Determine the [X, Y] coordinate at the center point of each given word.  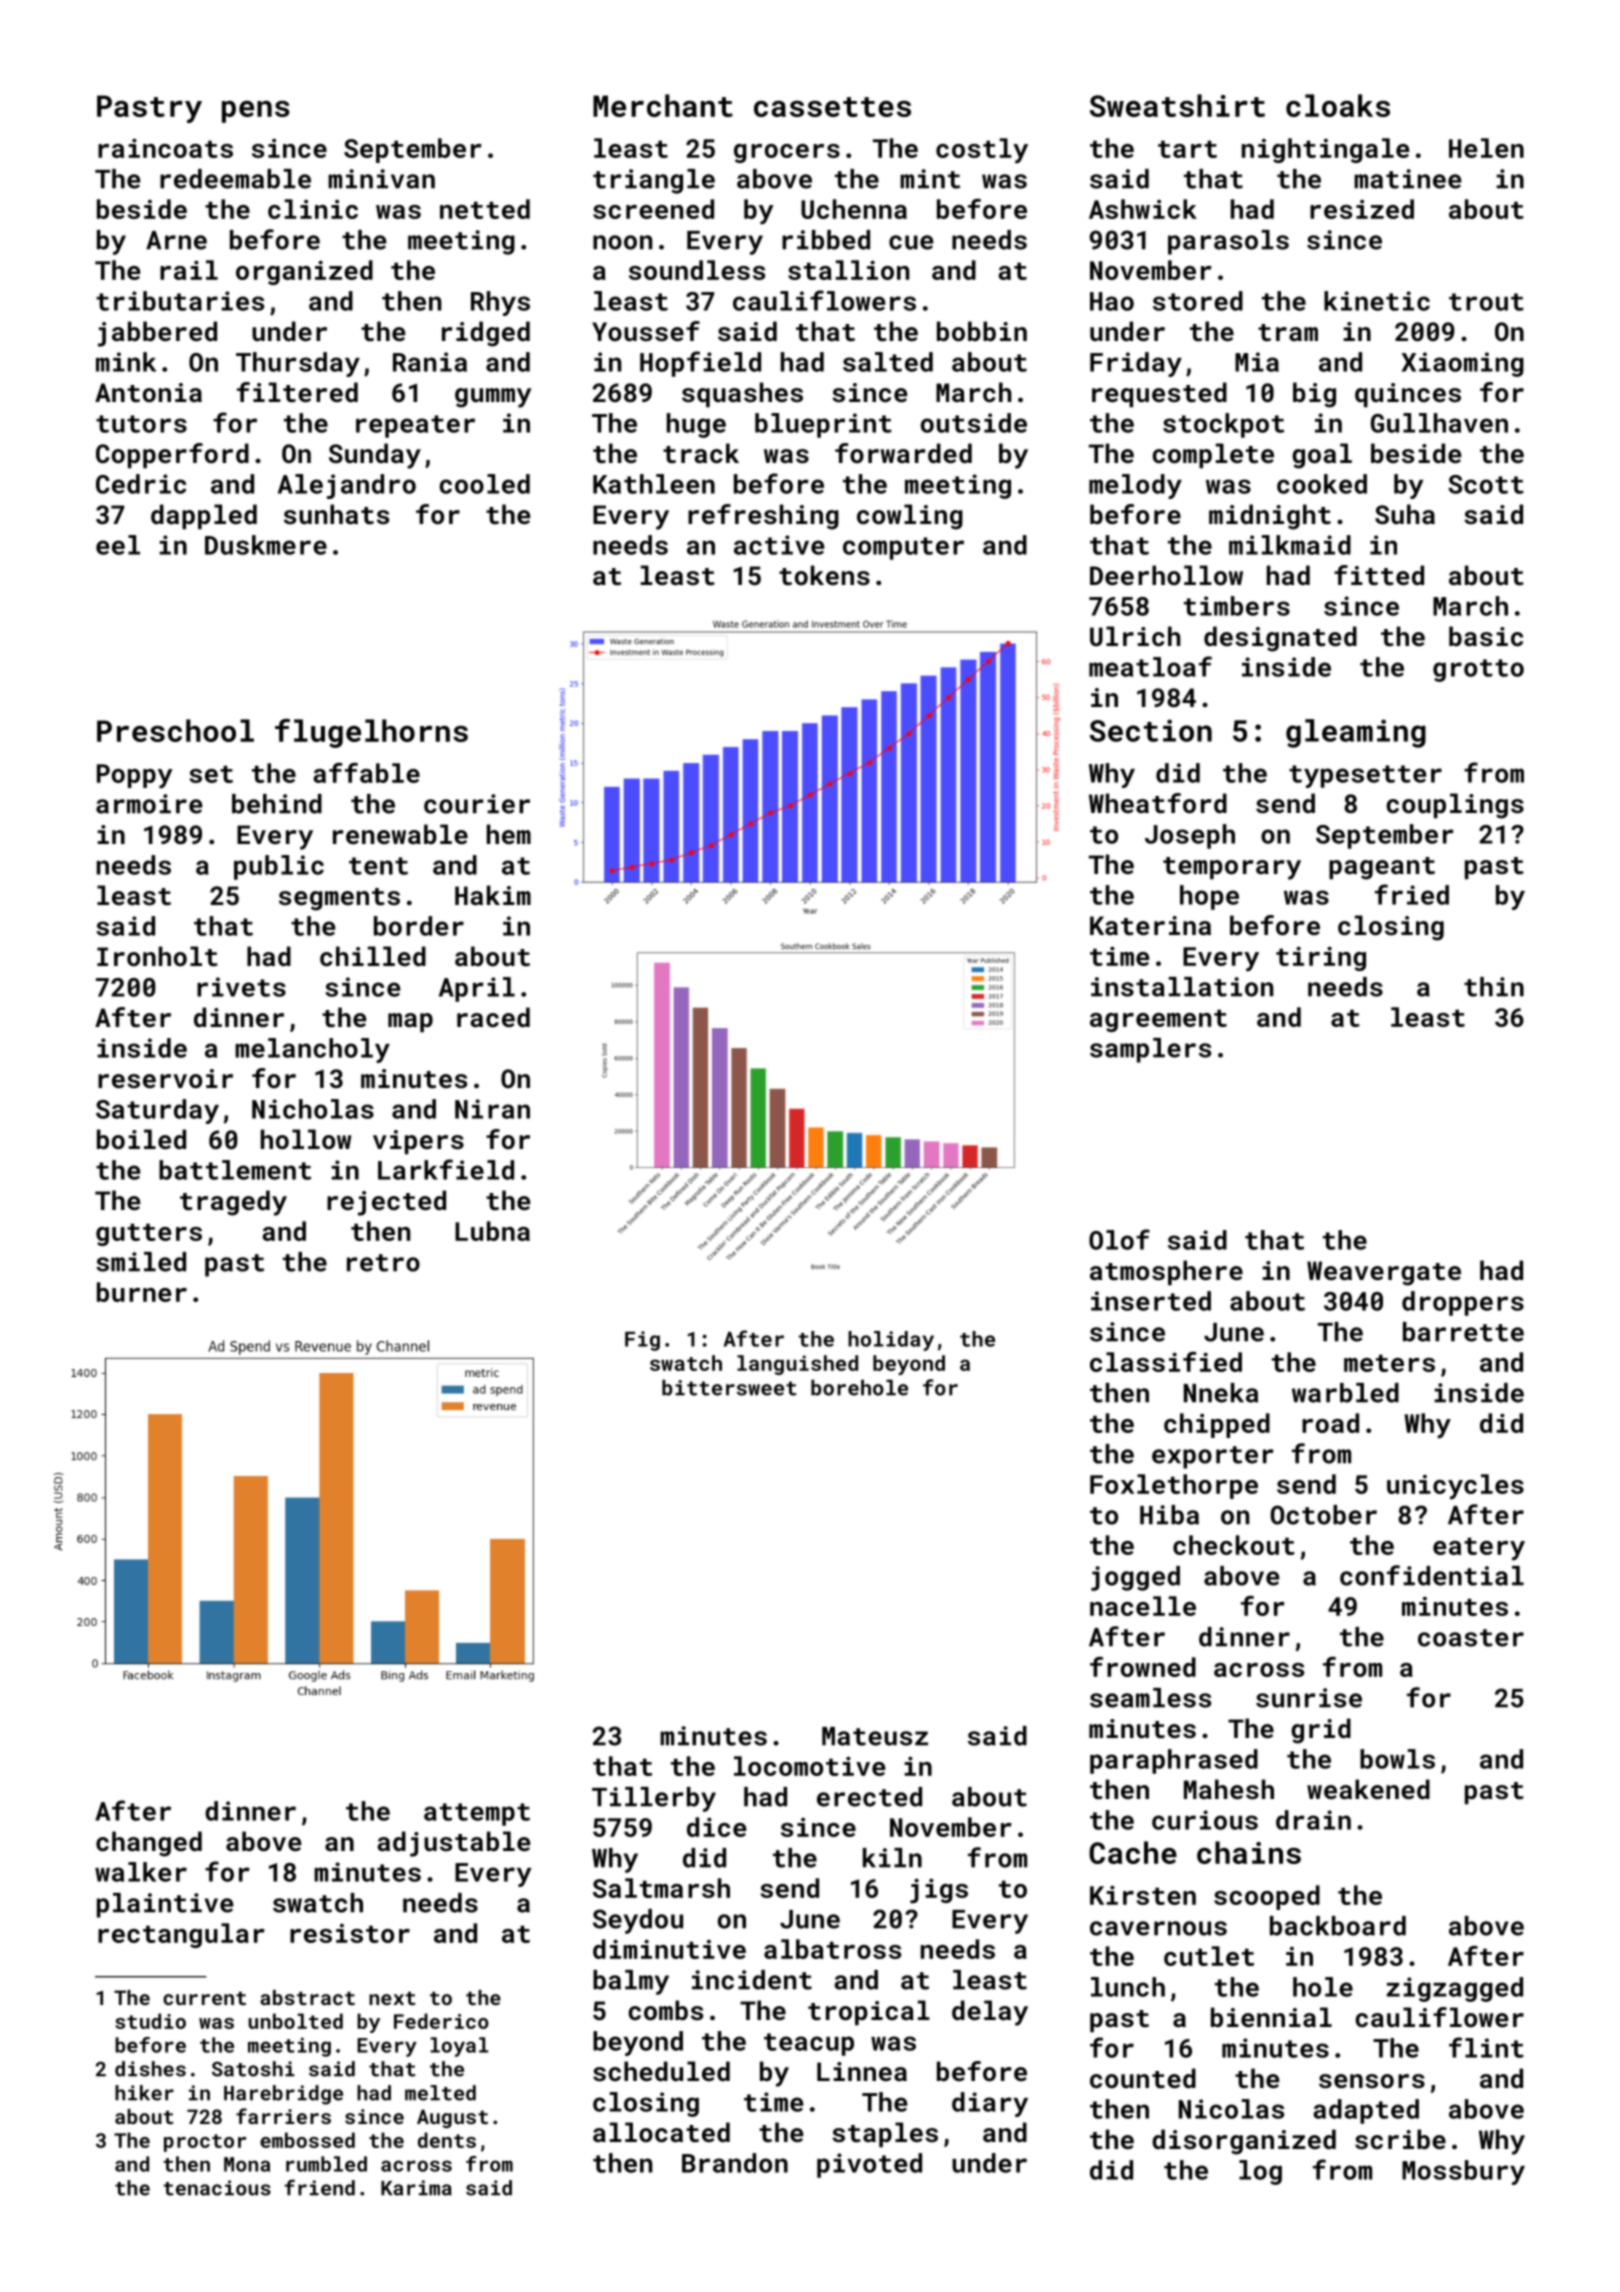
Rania [430, 362]
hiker [144, 2093]
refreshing [763, 517]
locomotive [809, 1766]
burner [142, 1292]
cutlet [1209, 1956]
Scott [1486, 484]
